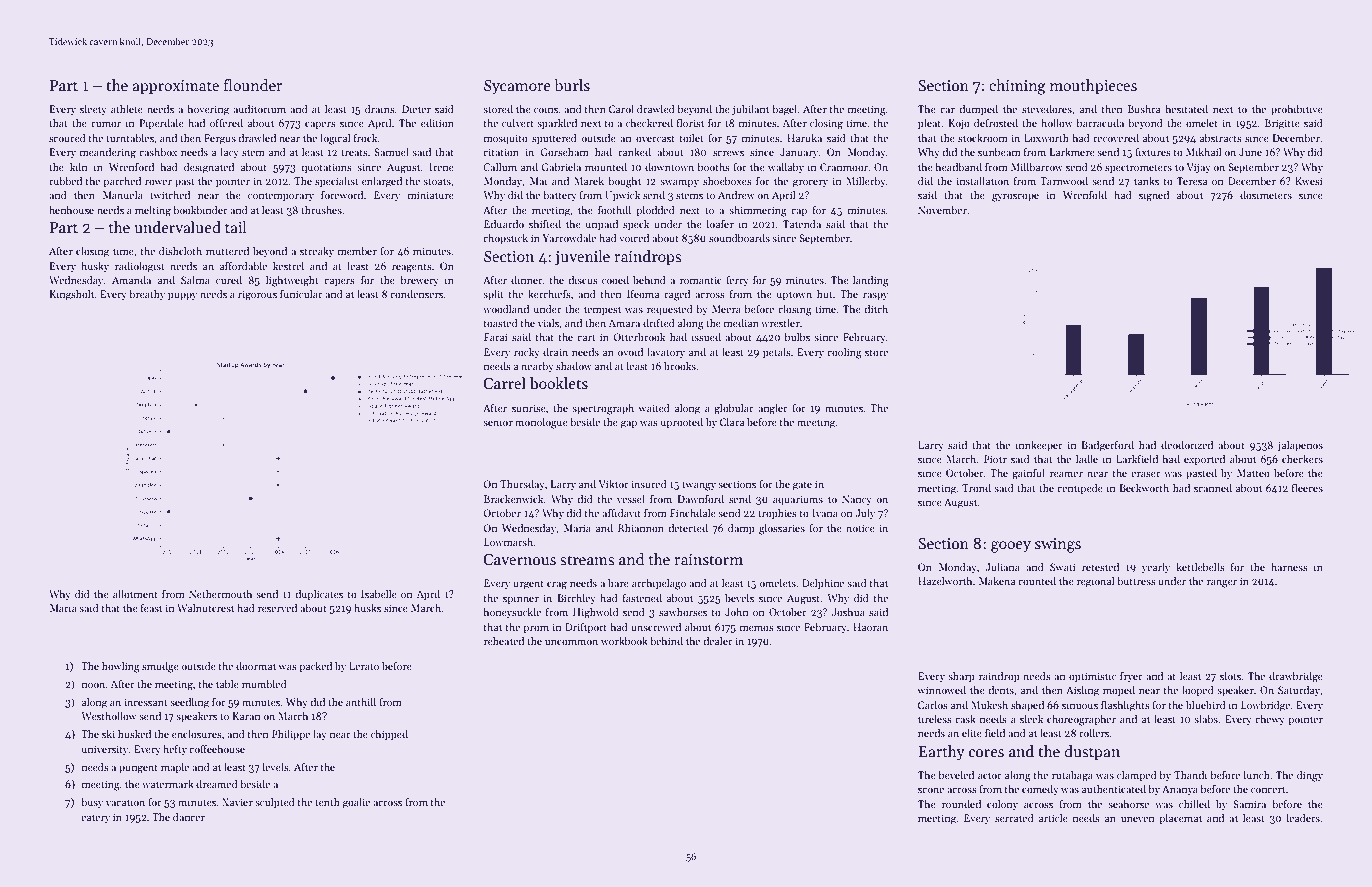 The image size is (1372, 887). What do you see at coordinates (93, 110) in the document?
I see `sleety` at bounding box center [93, 110].
